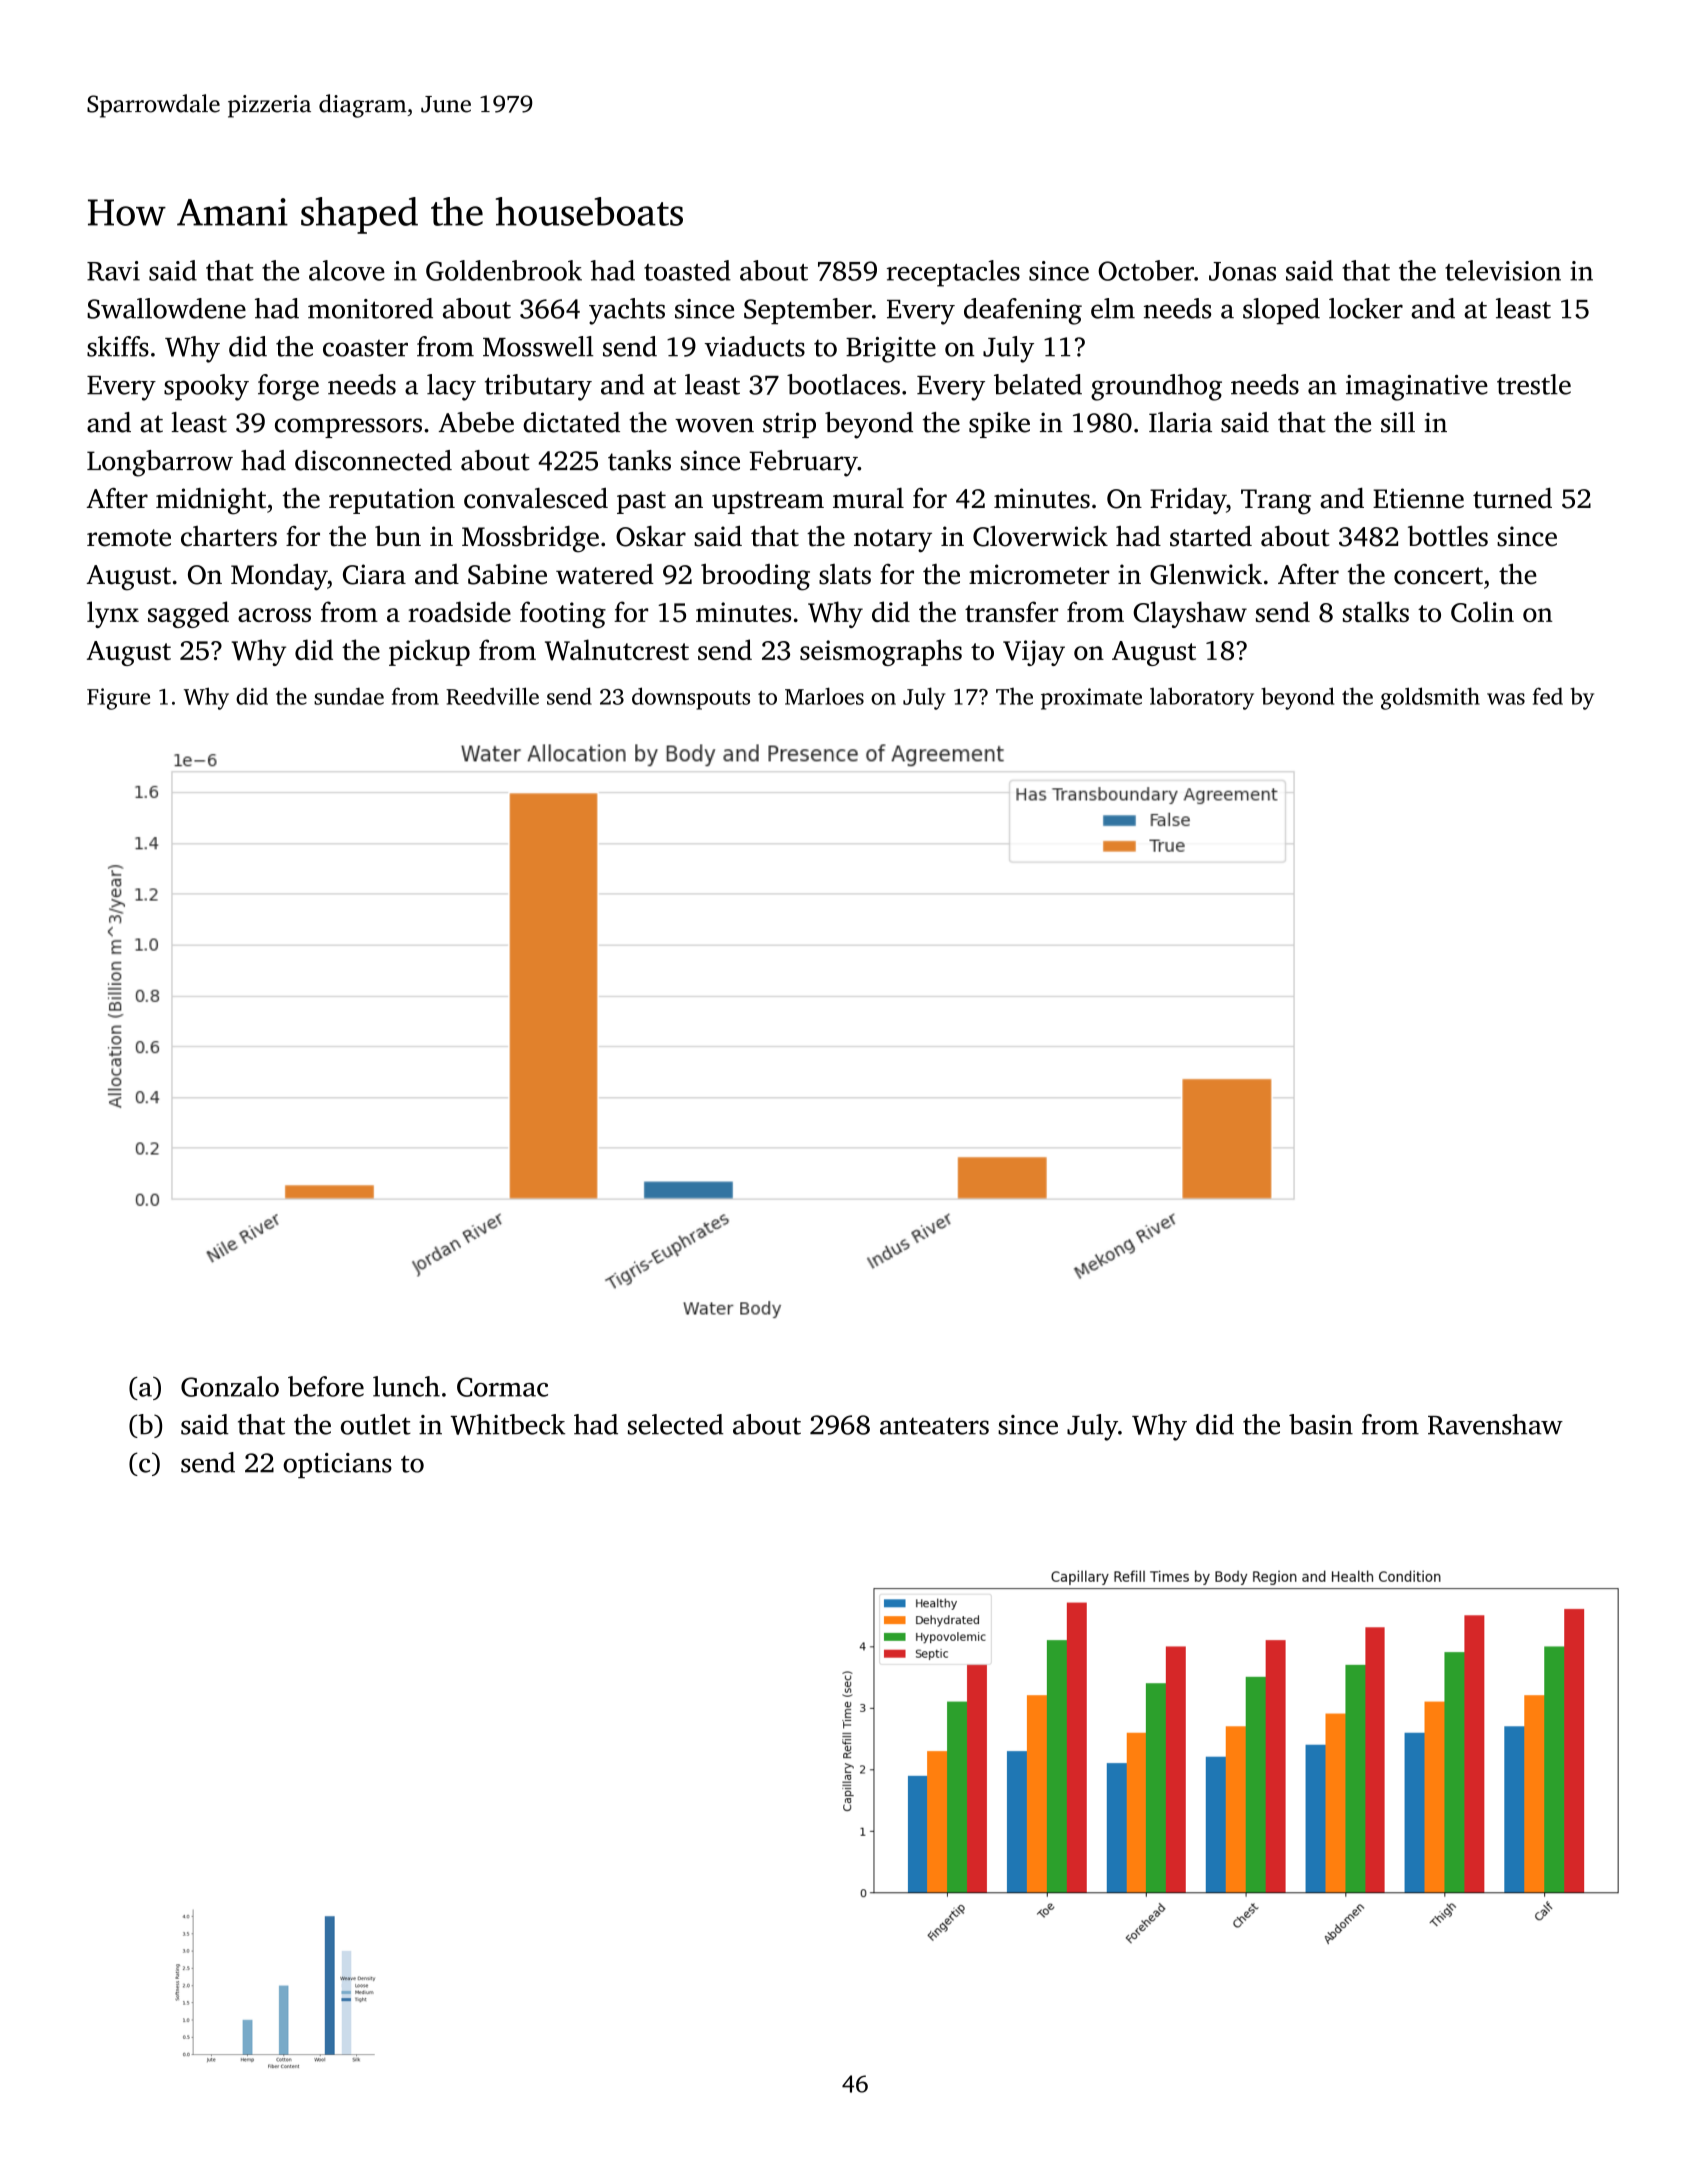  Describe the element at coordinates (675, 1424) in the image. I see `selected` at that location.
